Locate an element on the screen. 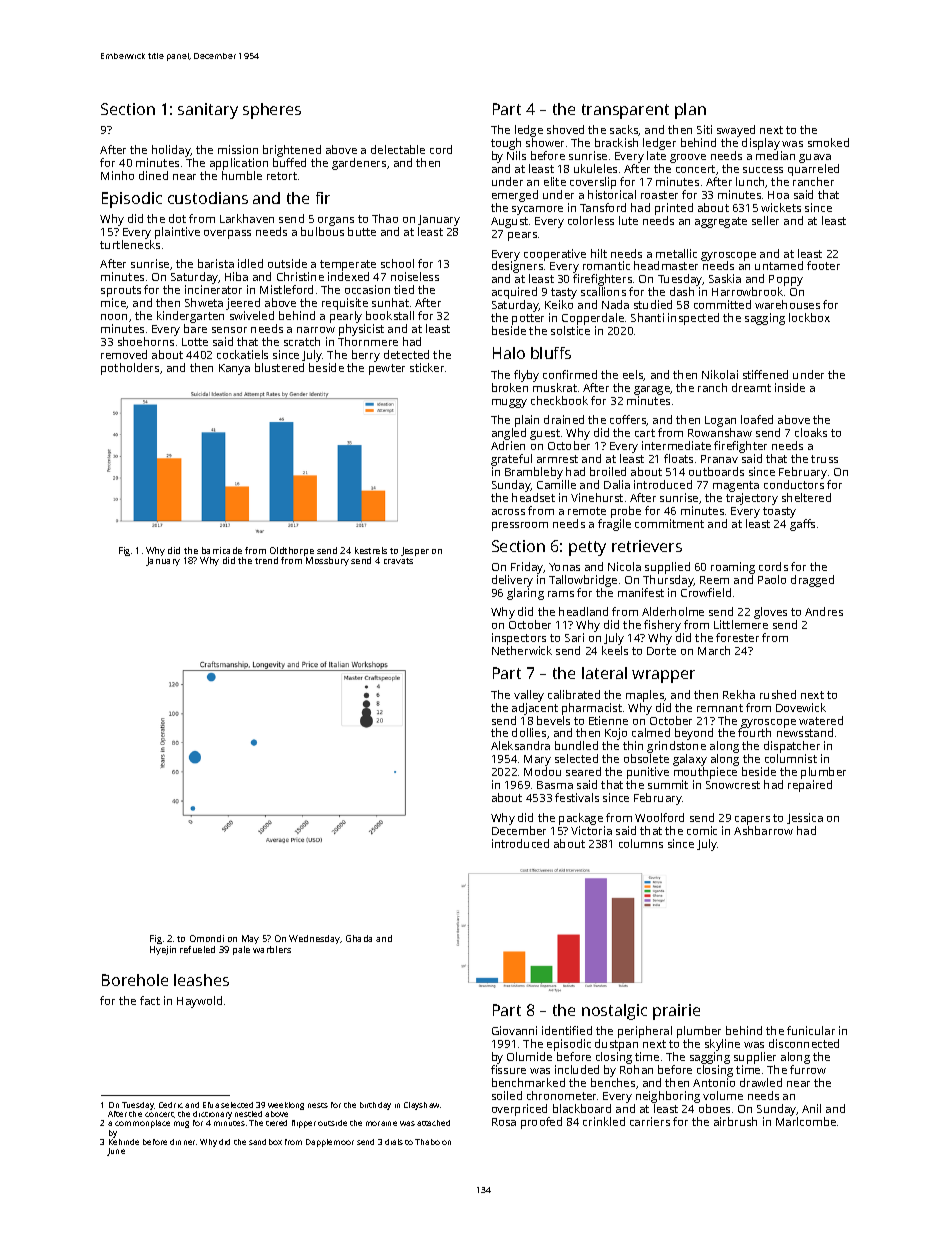 This screenshot has height=1233, width=952. Aleksandra is located at coordinates (520, 745).
